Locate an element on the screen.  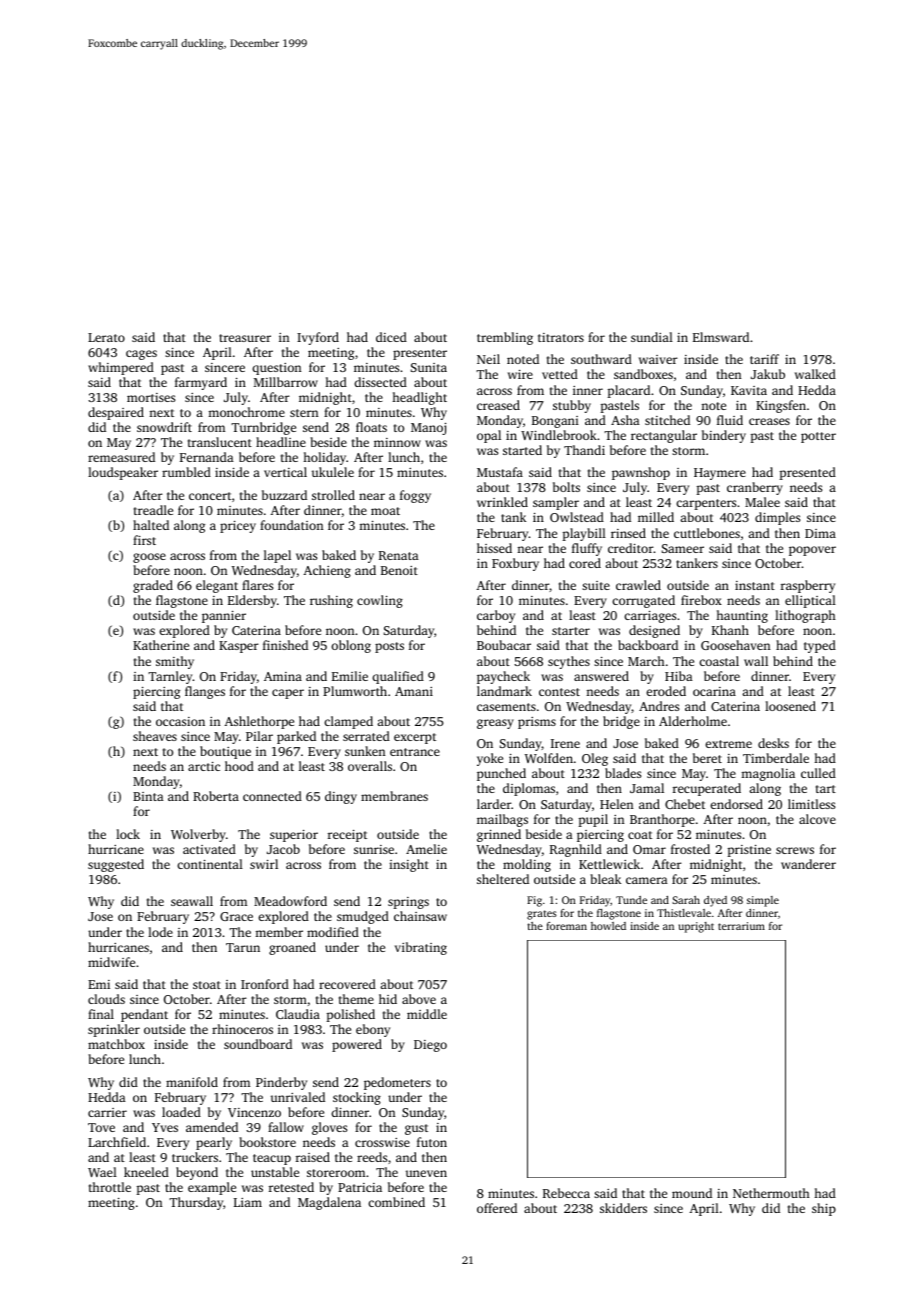
combined is located at coordinates (396, 1202).
